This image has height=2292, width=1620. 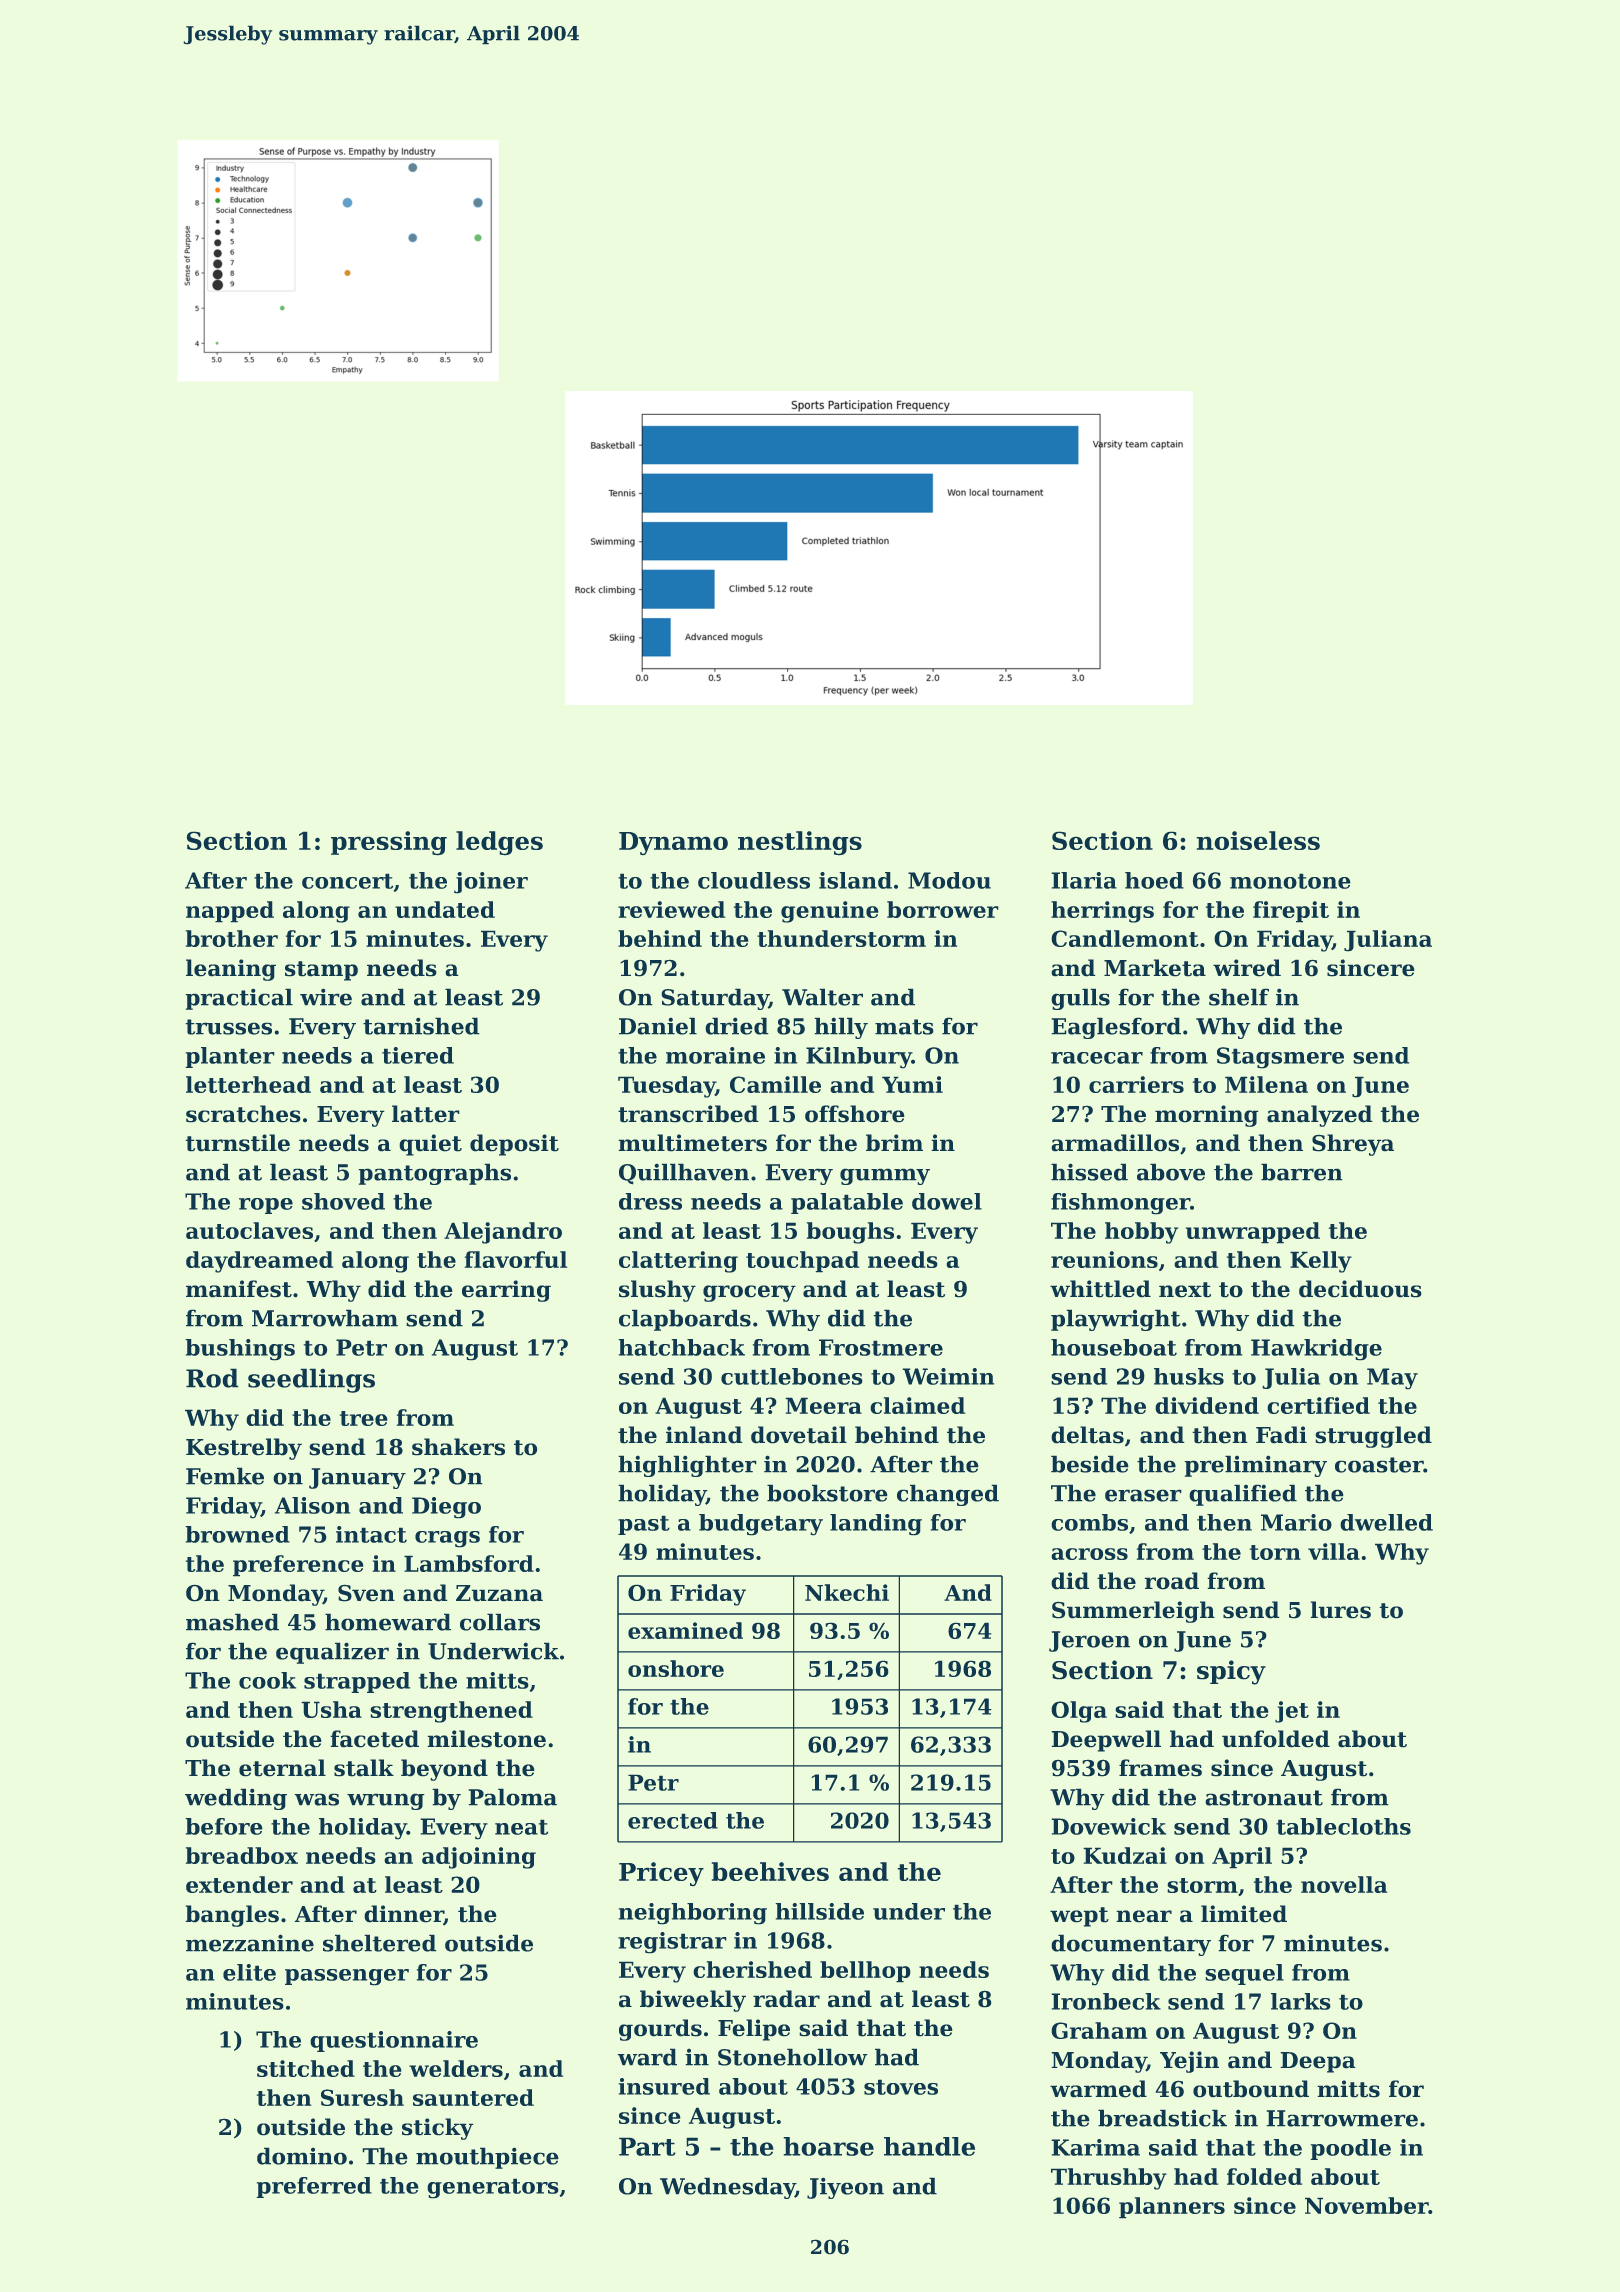 What do you see at coordinates (364, 1768) in the image?
I see `stalk` at bounding box center [364, 1768].
